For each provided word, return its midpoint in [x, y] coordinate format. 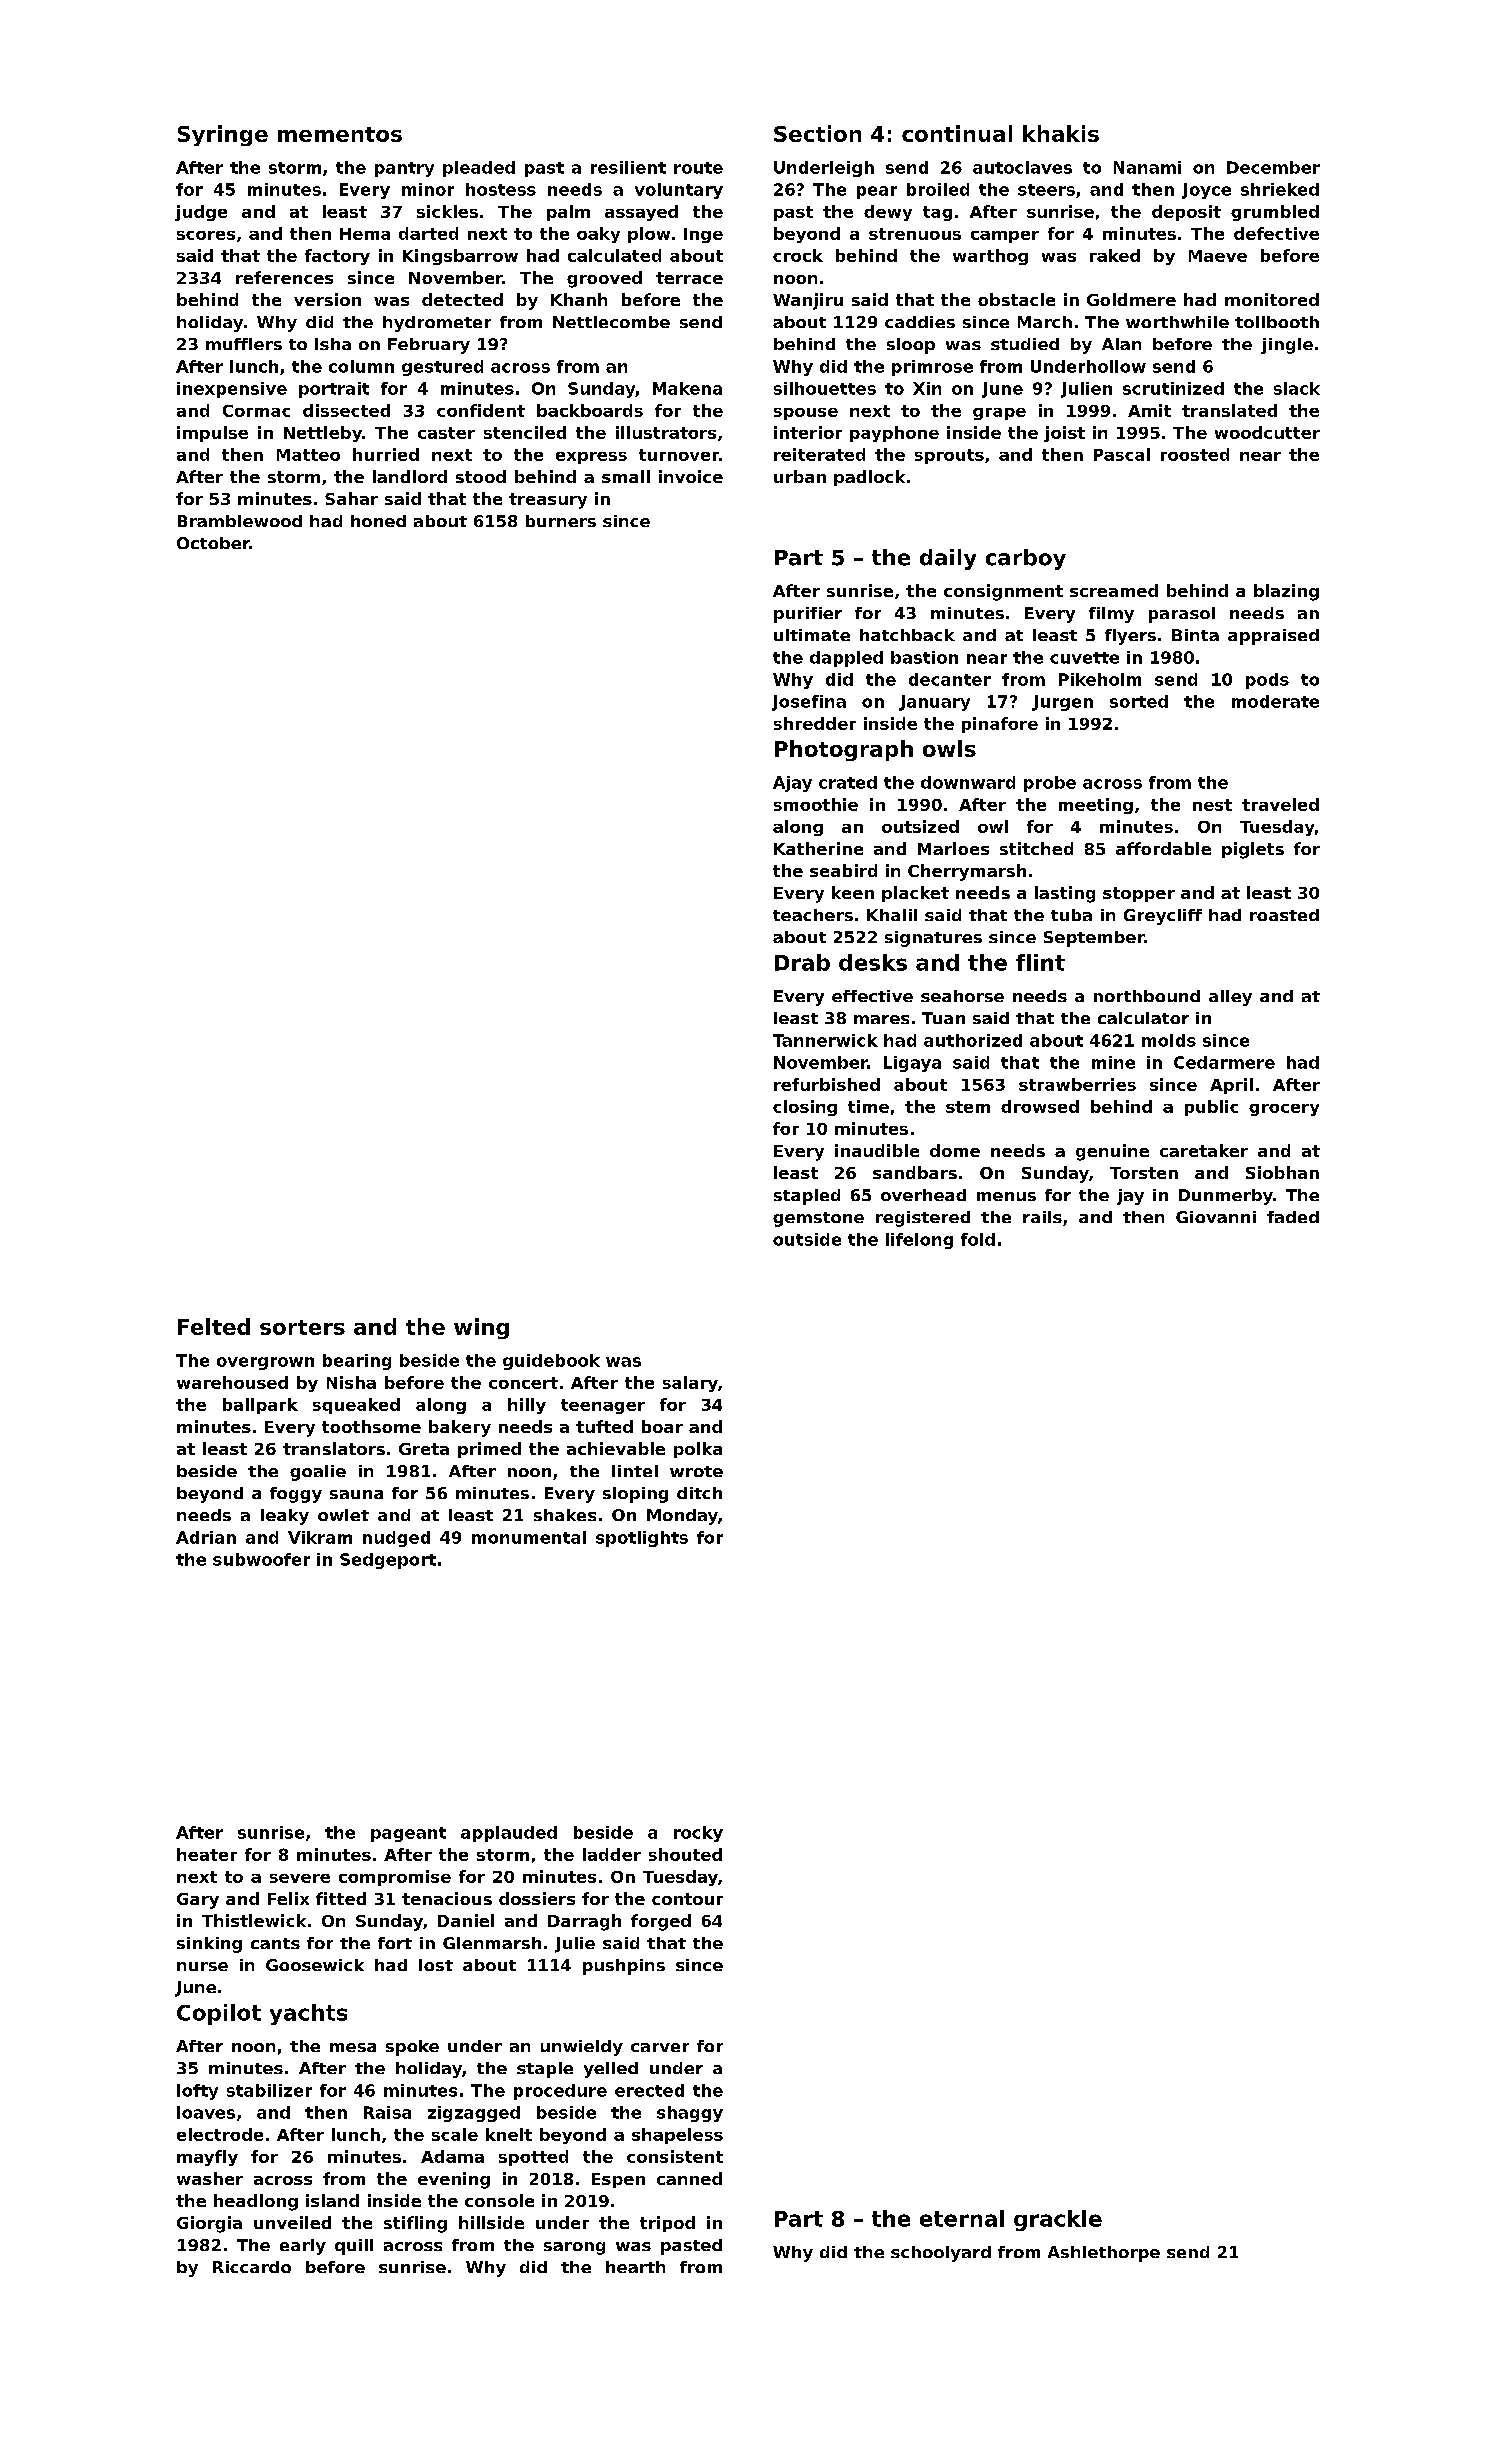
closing [805, 1108]
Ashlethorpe [1104, 2254]
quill [354, 2247]
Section [817, 133]
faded [1293, 1217]
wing [481, 1328]
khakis [1061, 133]
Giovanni [1216, 1217]
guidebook [551, 1362]
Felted [214, 1326]
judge [201, 213]
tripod [667, 2224]
